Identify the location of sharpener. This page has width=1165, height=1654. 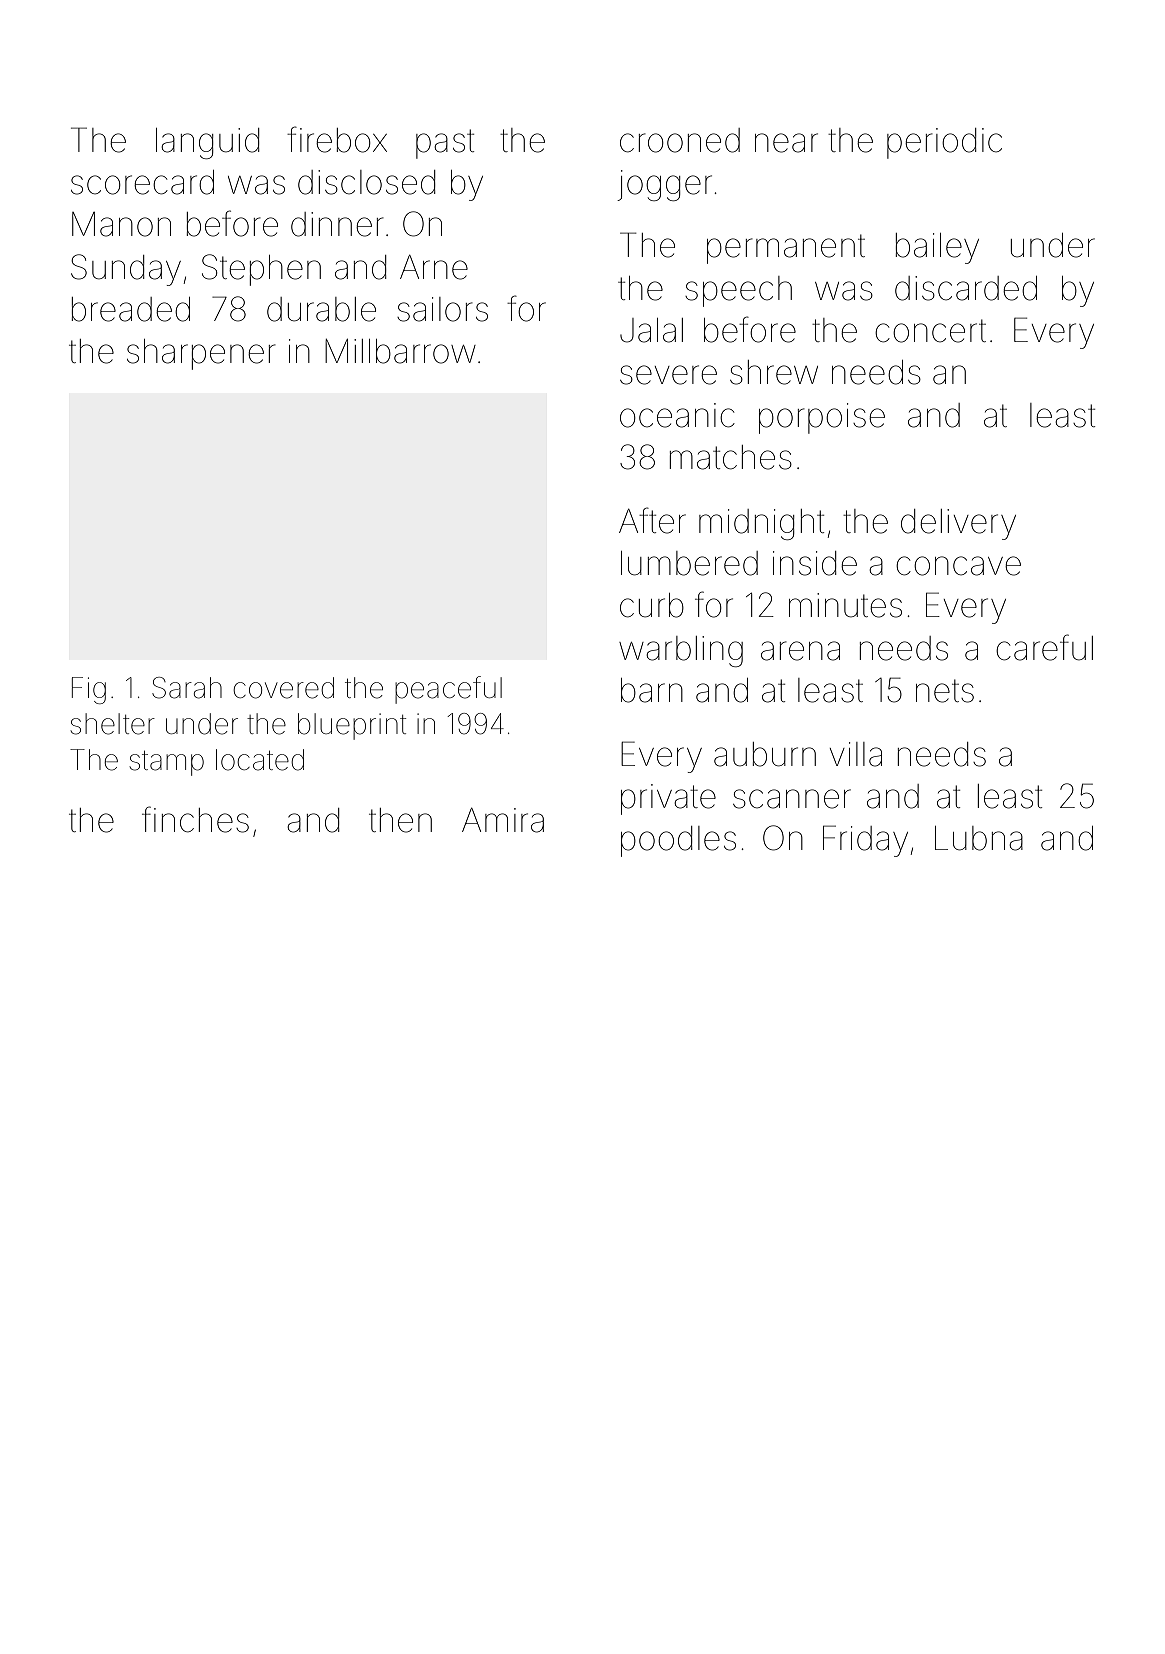
(201, 354).
